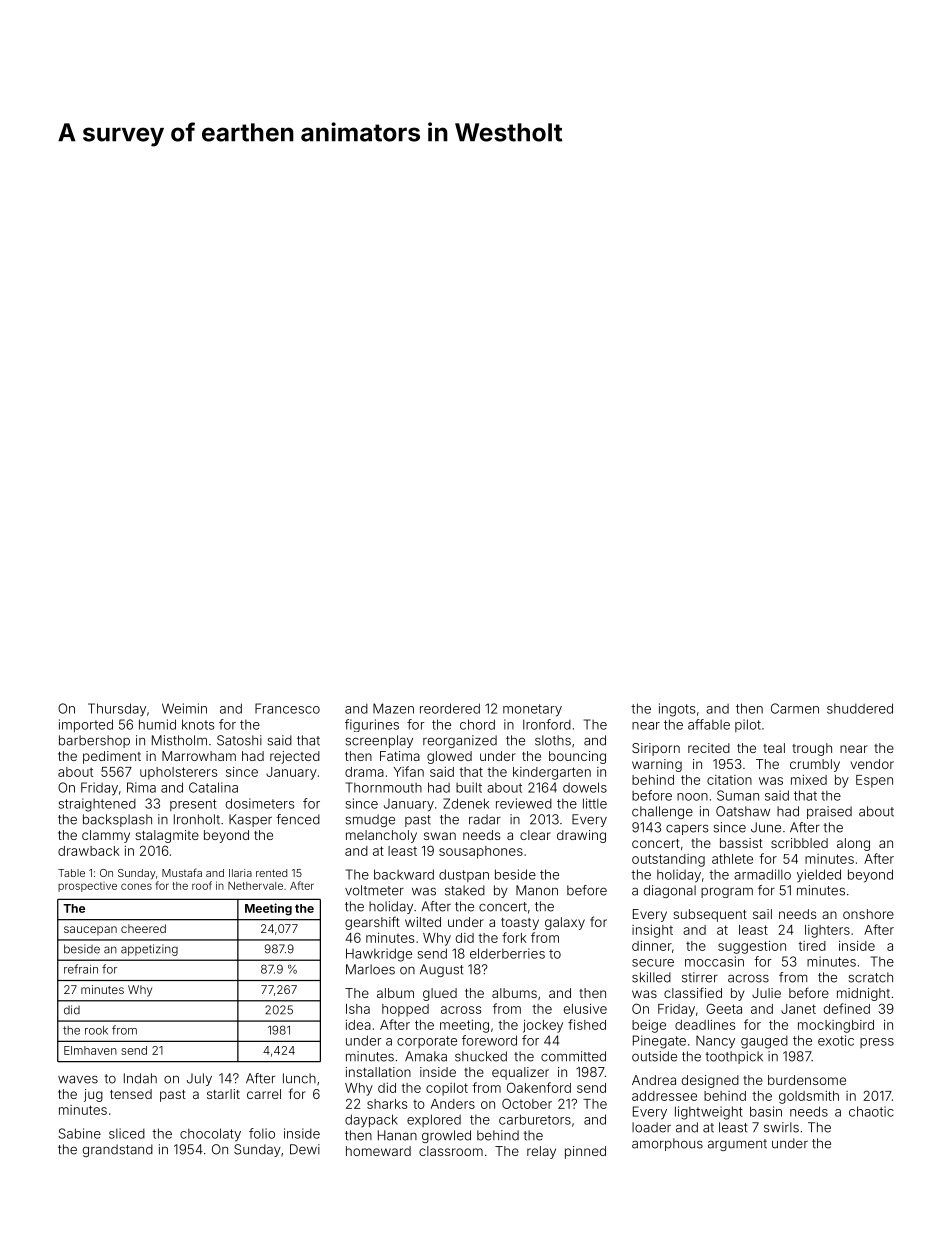 The width and height of the screenshot is (952, 1233). Describe the element at coordinates (532, 710) in the screenshot. I see `monetary` at that location.
